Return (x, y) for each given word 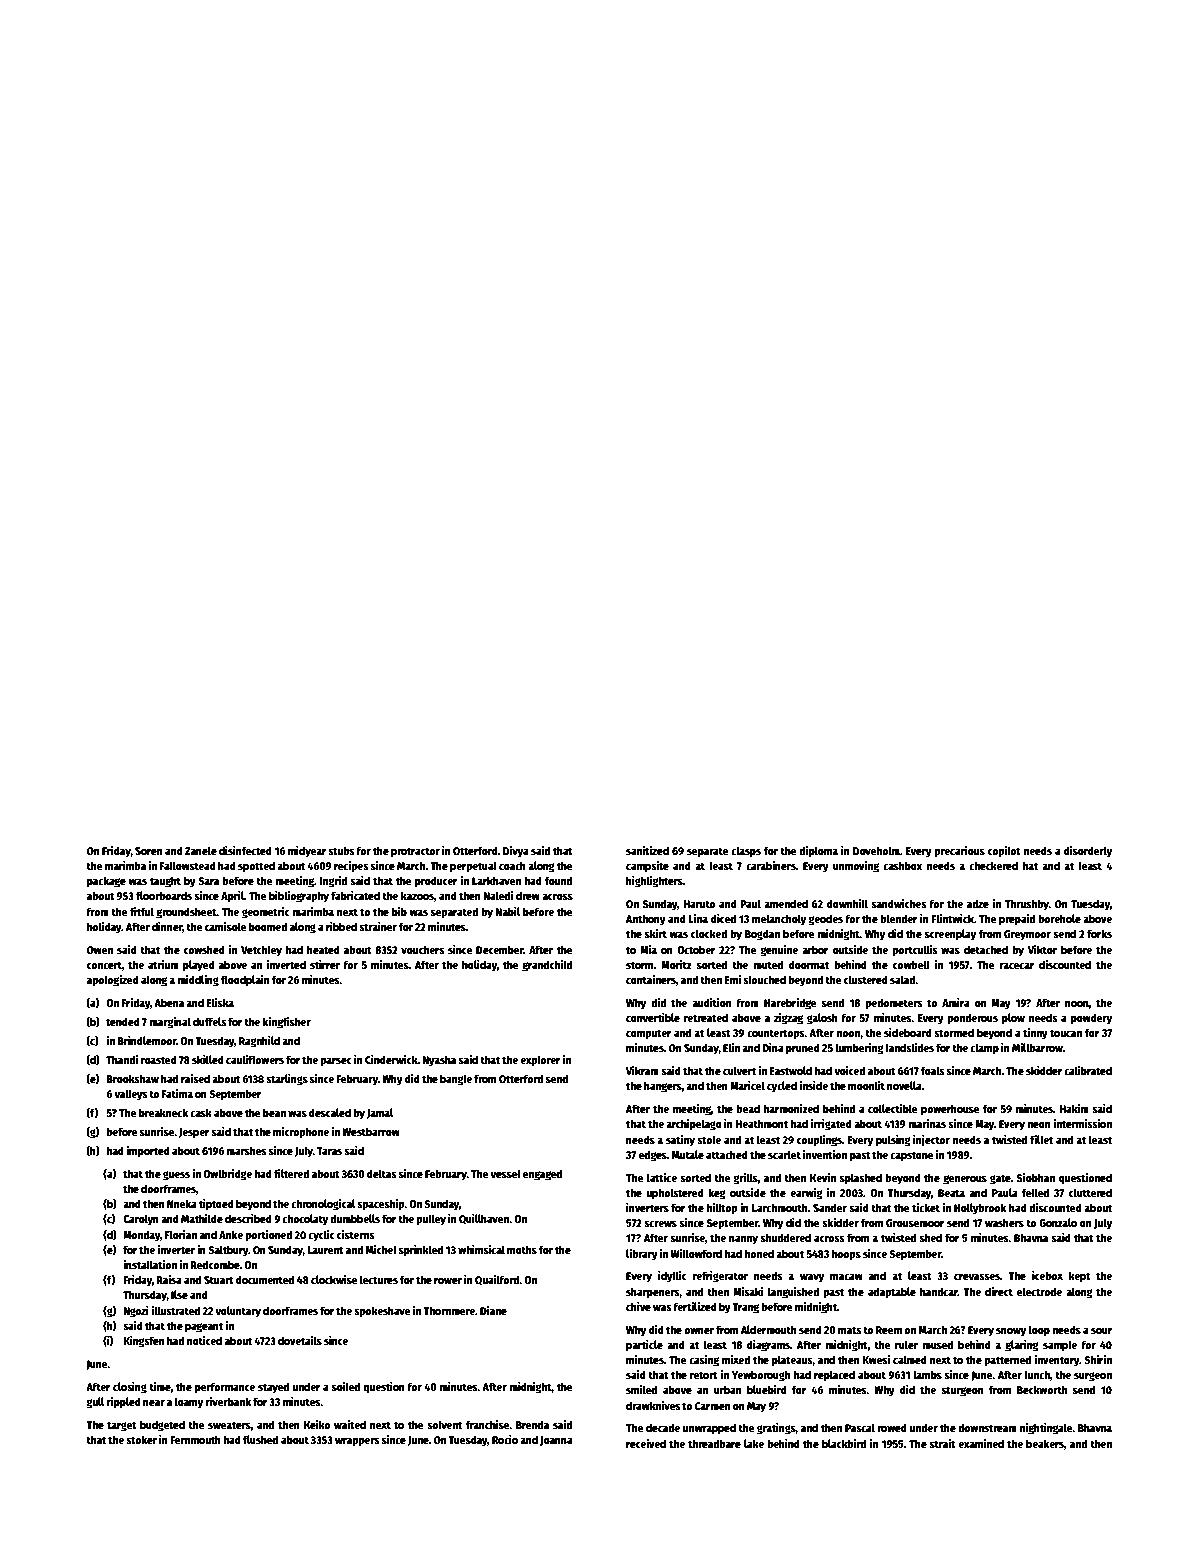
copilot (1004, 852)
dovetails (300, 1340)
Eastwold (790, 1070)
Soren (148, 851)
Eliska (220, 1002)
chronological (323, 1205)
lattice (662, 1177)
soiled (346, 1386)
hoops (846, 1255)
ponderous (972, 1019)
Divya (516, 852)
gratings (776, 1429)
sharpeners (653, 1293)
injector (931, 1140)
